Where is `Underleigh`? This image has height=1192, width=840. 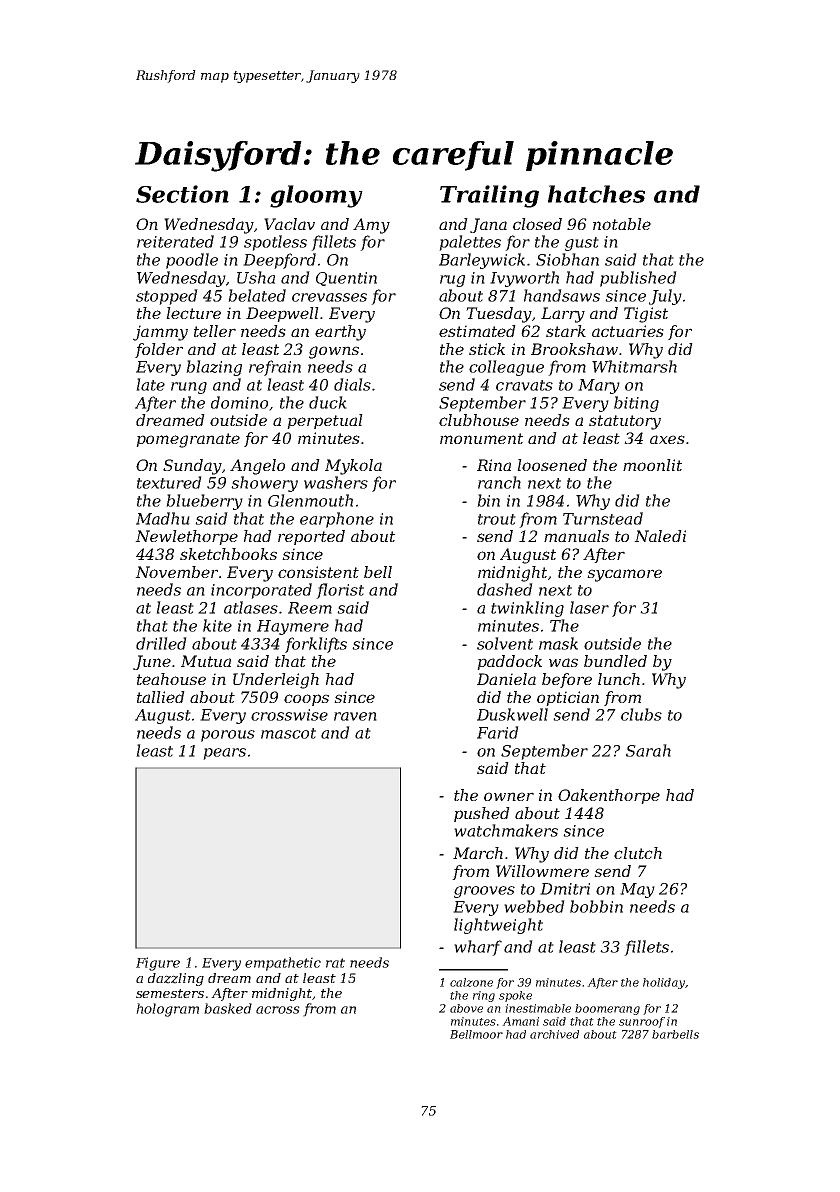
Underleigh is located at coordinates (276, 681).
